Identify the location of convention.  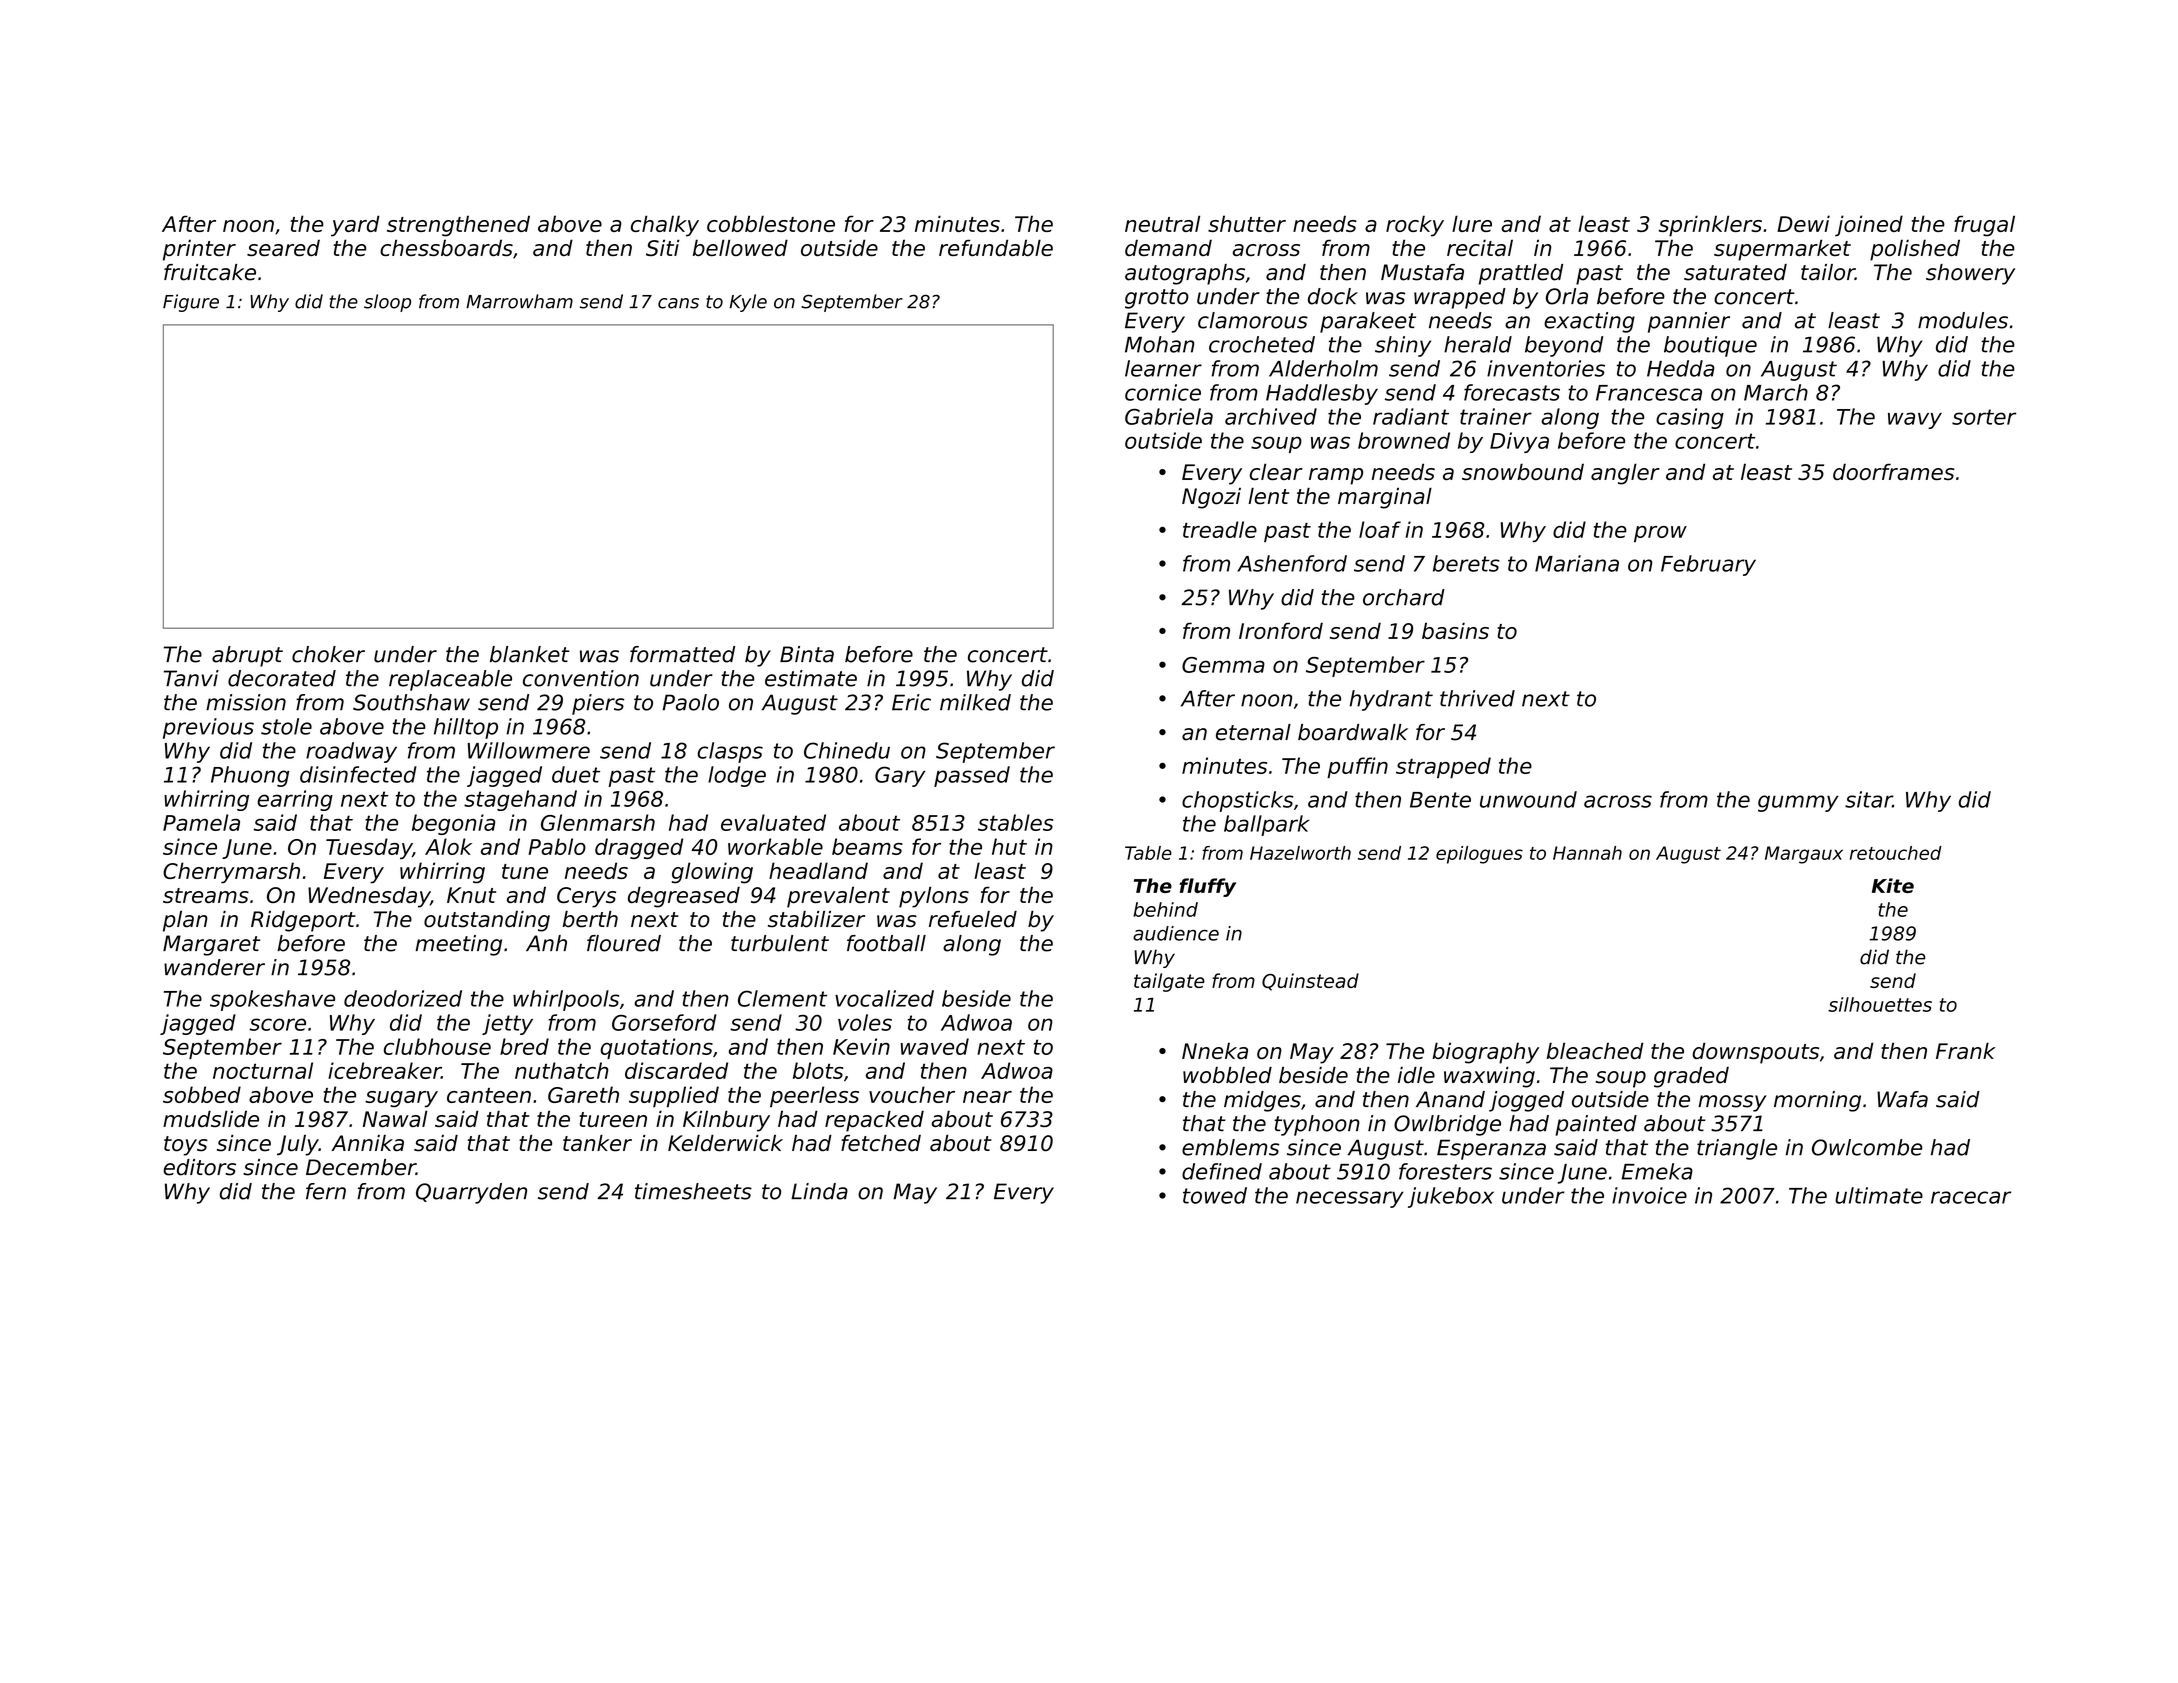
(581, 678).
